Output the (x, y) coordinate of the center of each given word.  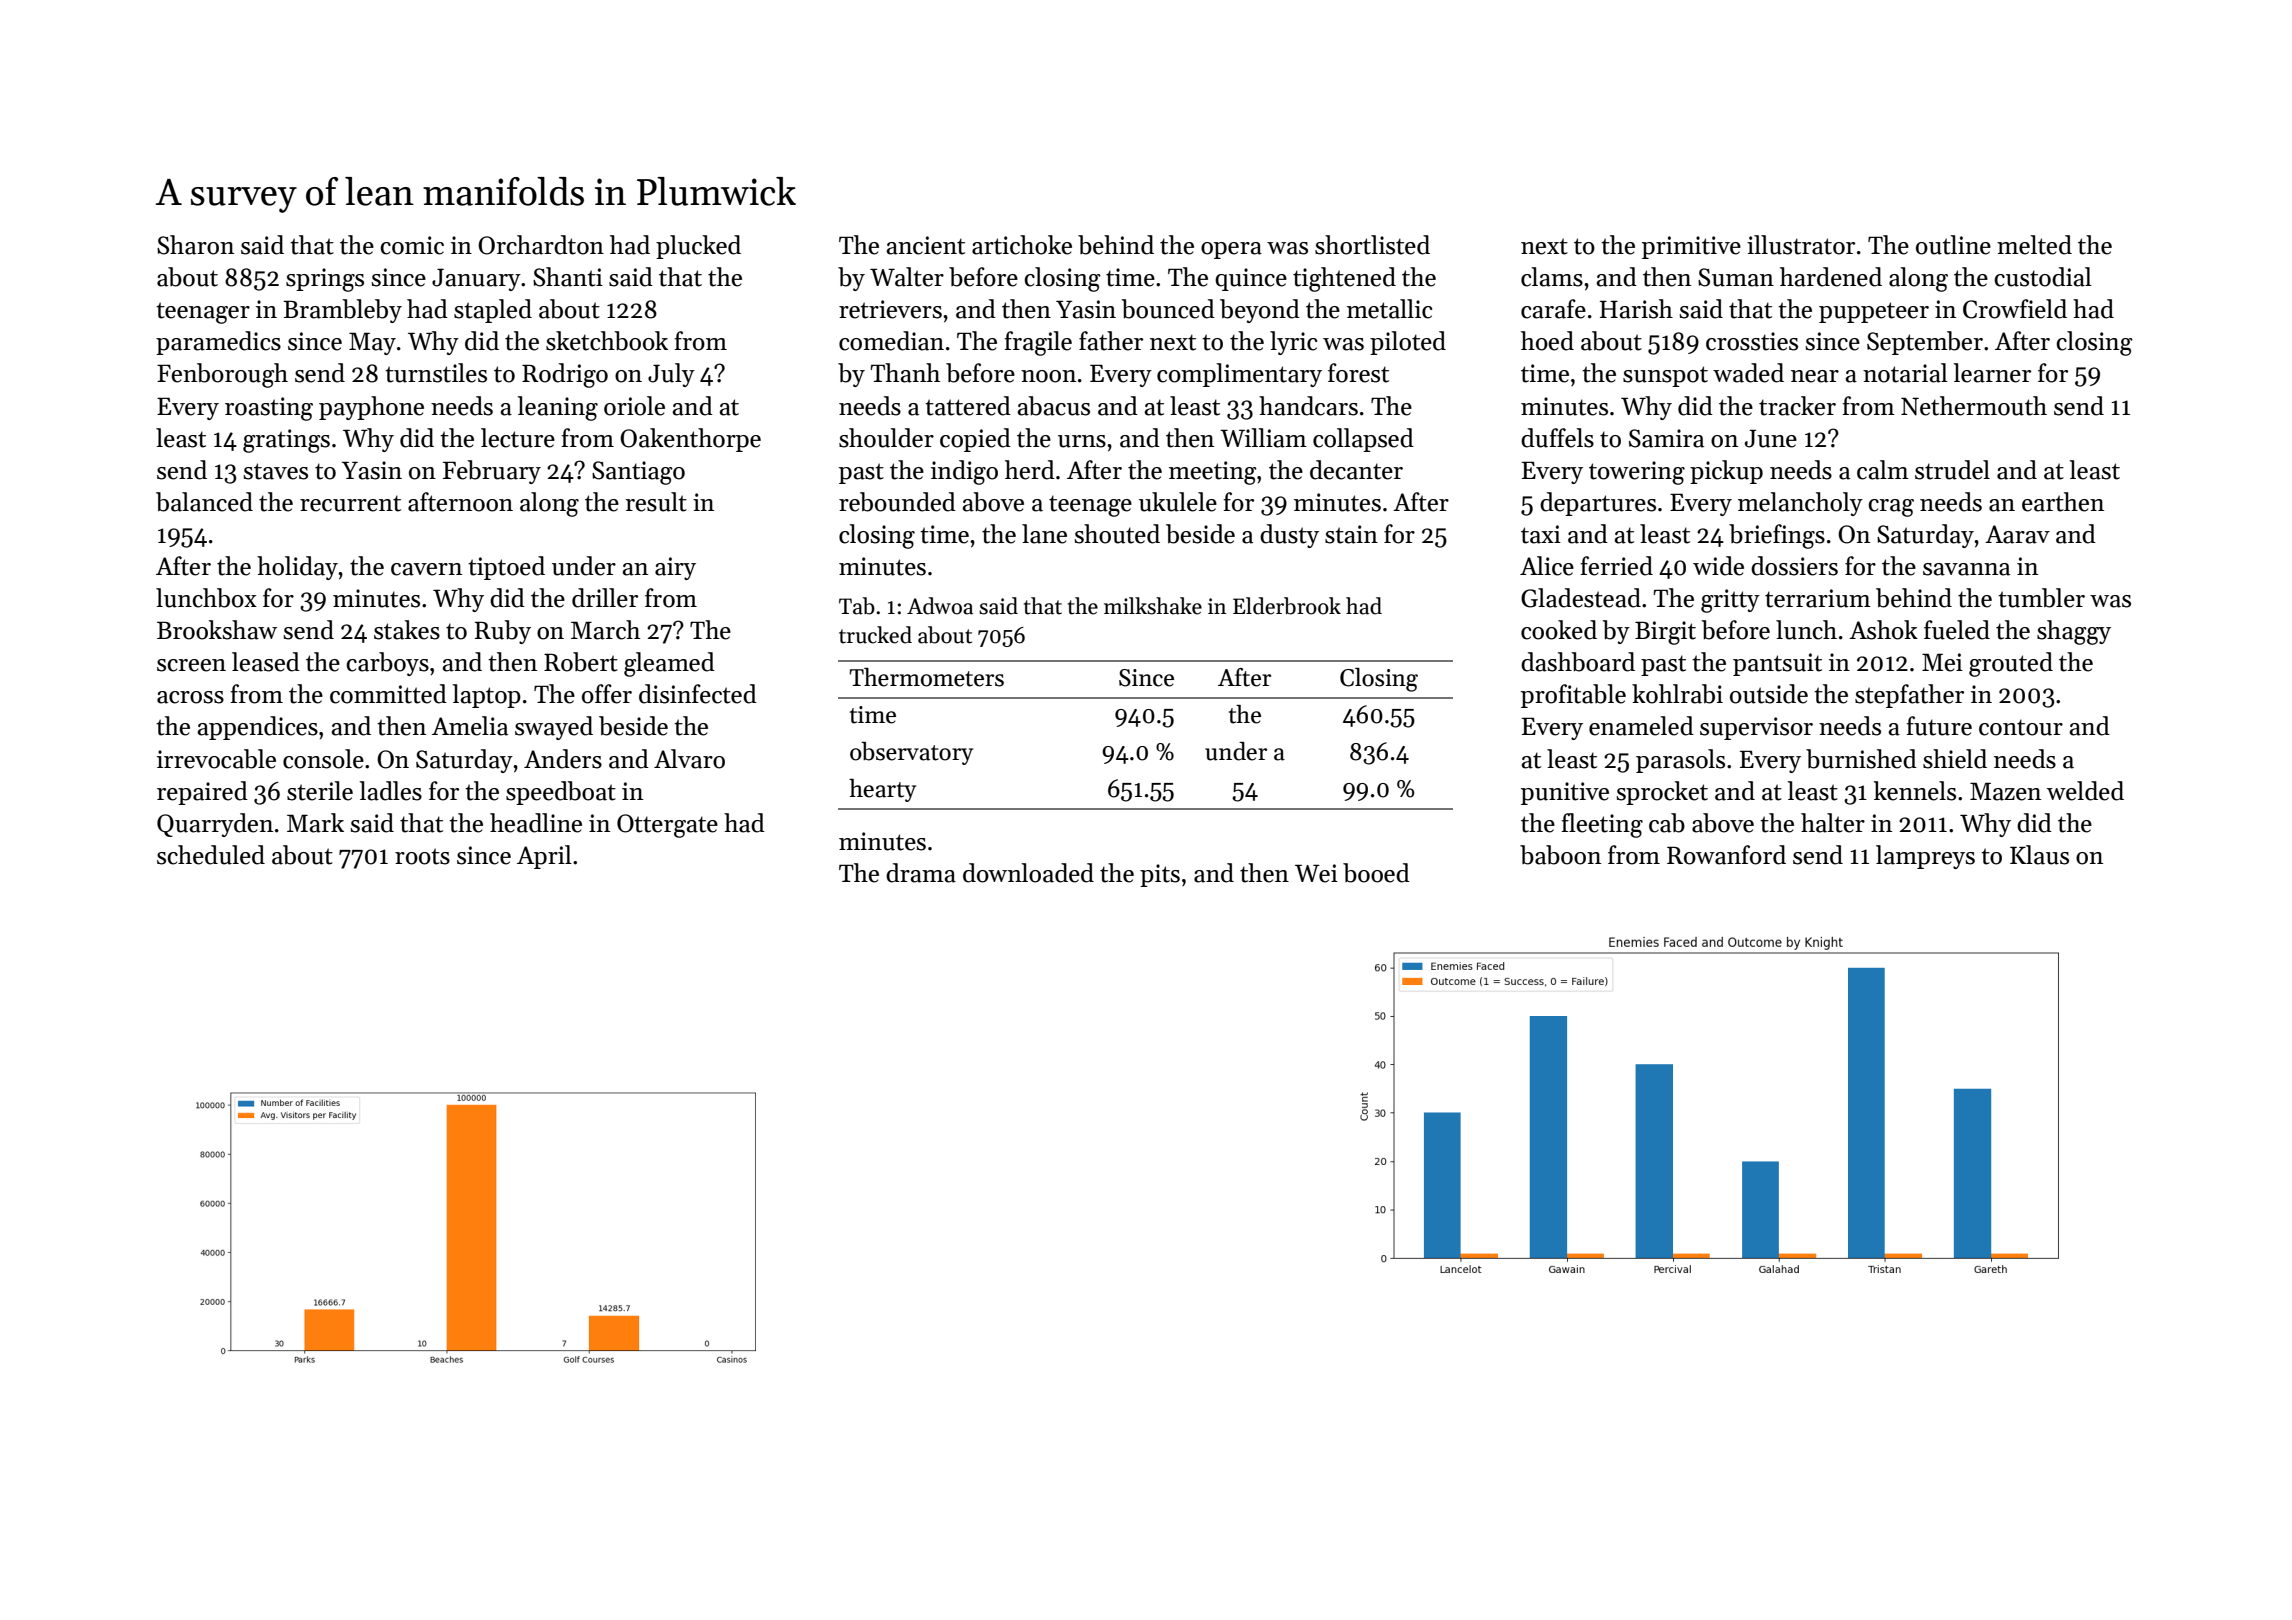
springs (325, 280)
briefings (1777, 536)
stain (1351, 534)
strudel (1952, 470)
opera (1231, 250)
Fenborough (222, 375)
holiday (298, 568)
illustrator (1801, 245)
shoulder (886, 438)
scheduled (211, 855)
